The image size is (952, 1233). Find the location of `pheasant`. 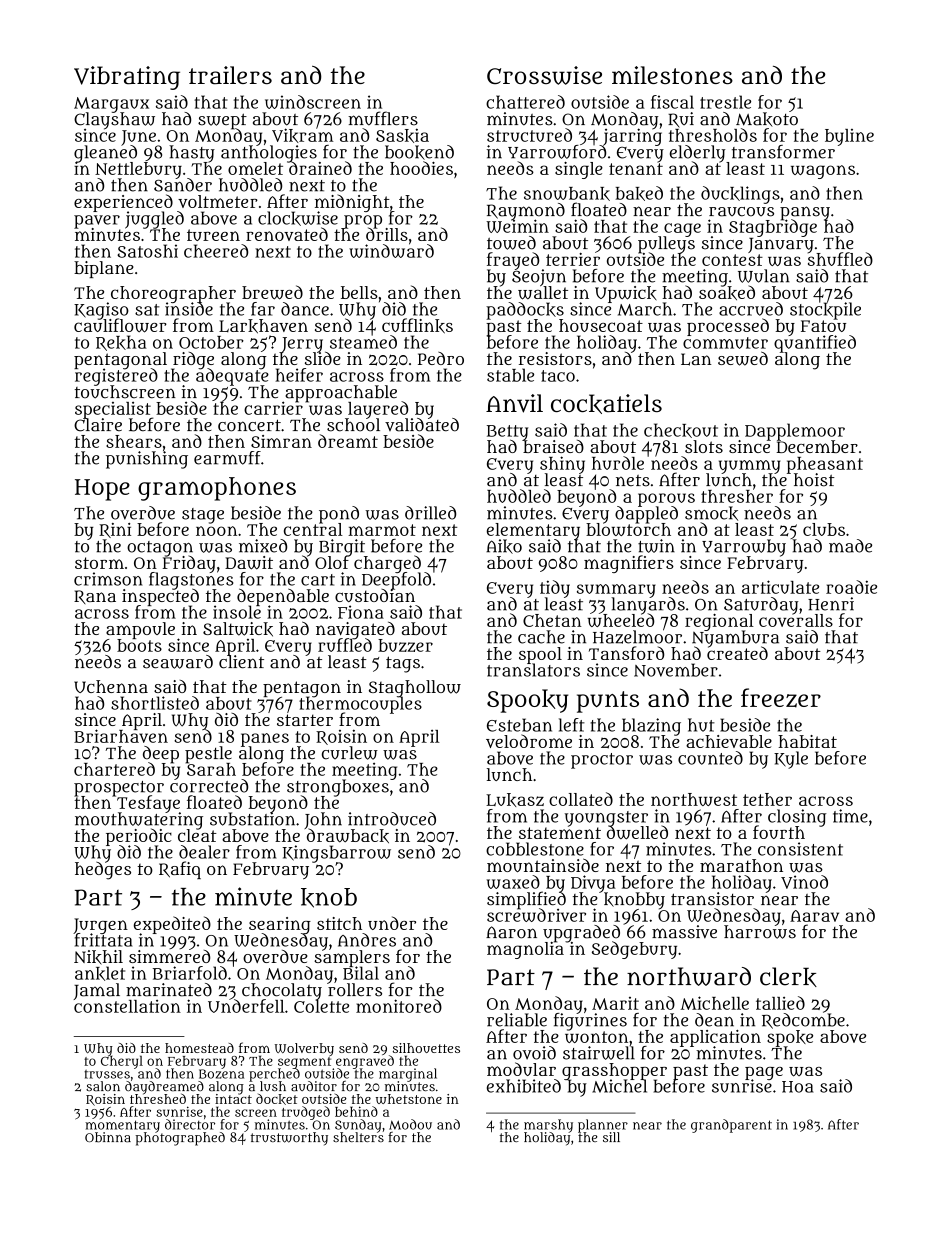

pheasant is located at coordinates (825, 465).
